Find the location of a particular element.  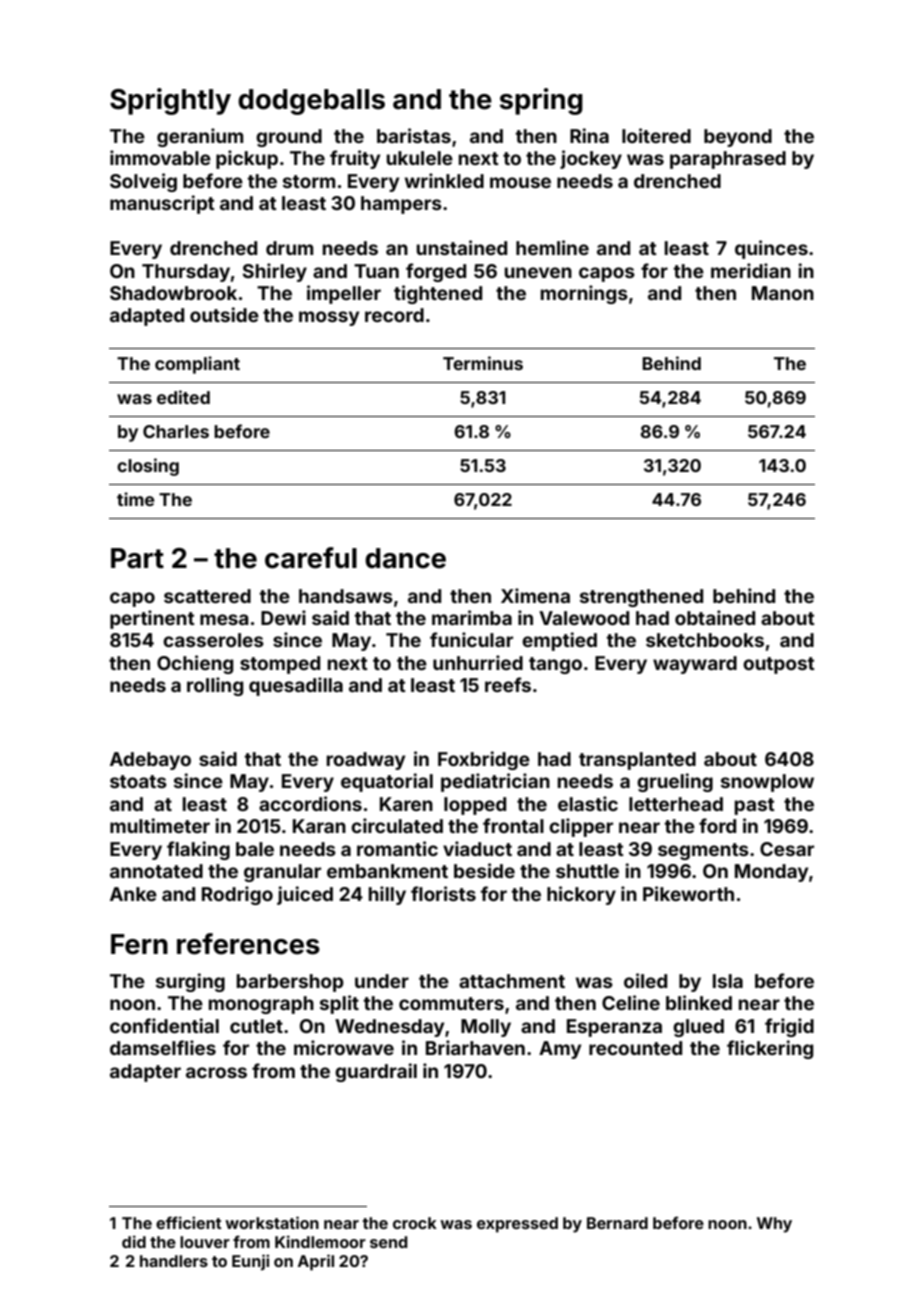

flaking is located at coordinates (198, 850).
